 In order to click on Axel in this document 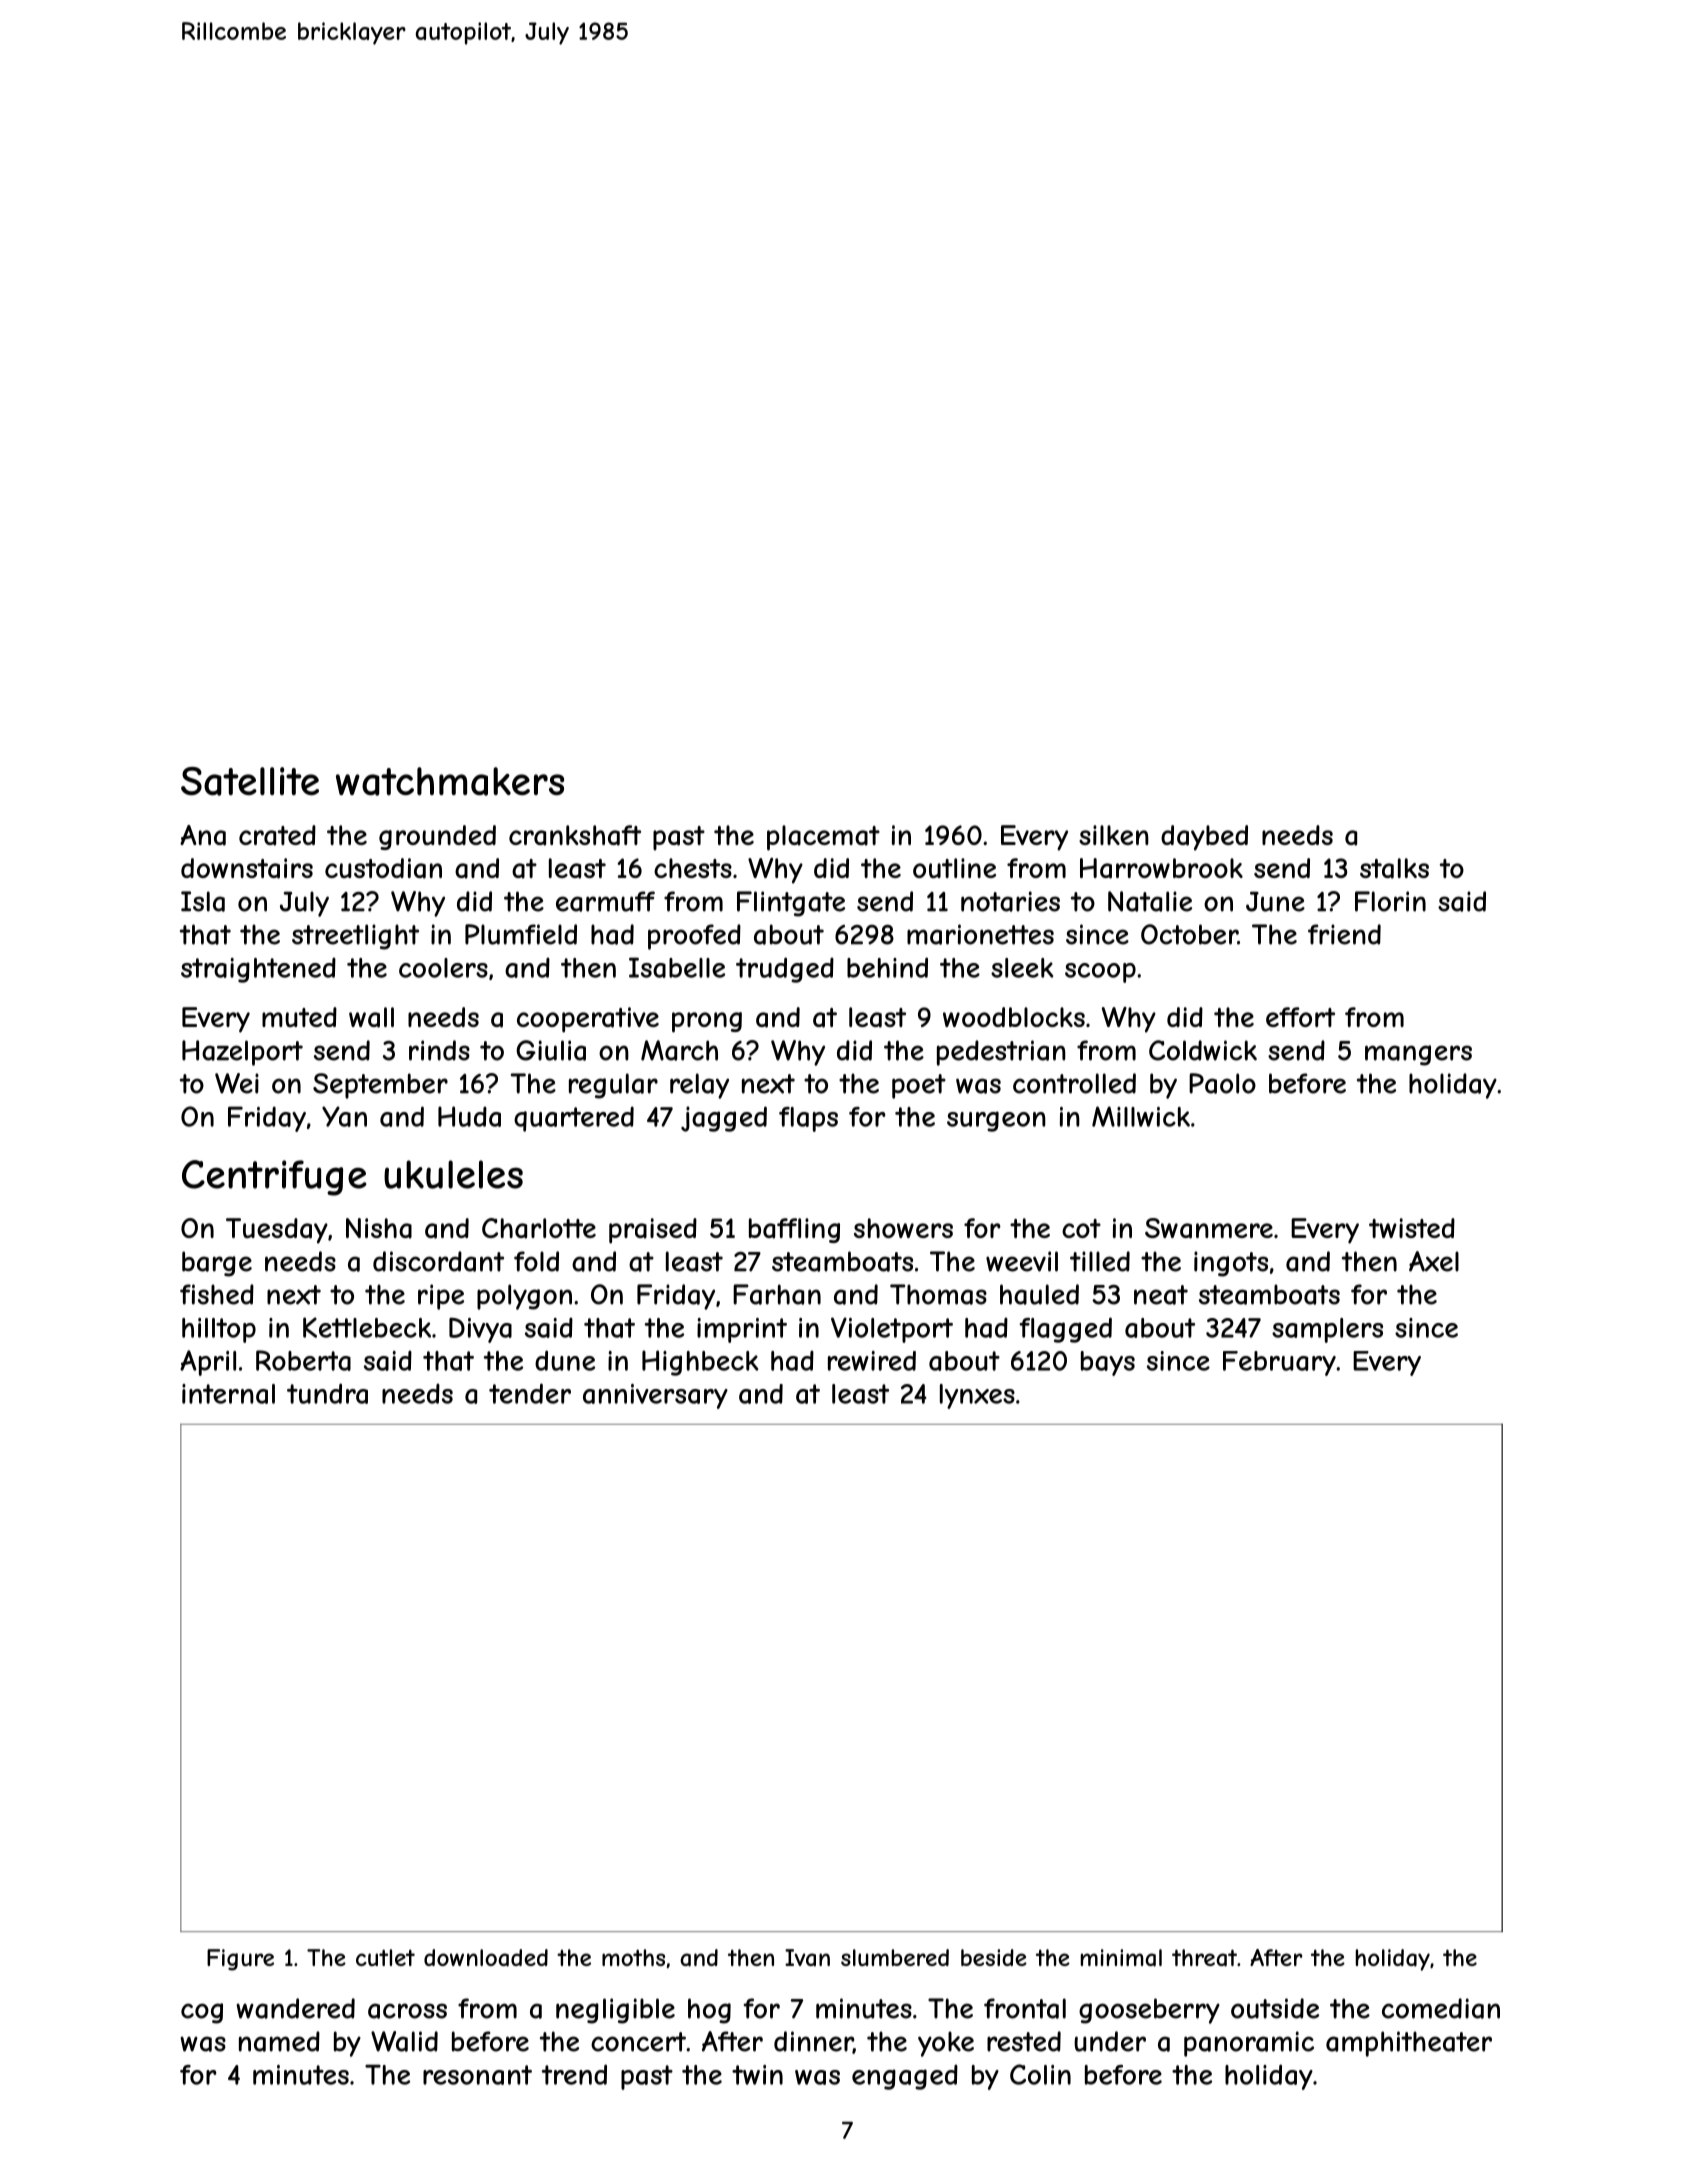, I will do `click(1434, 1261)`.
